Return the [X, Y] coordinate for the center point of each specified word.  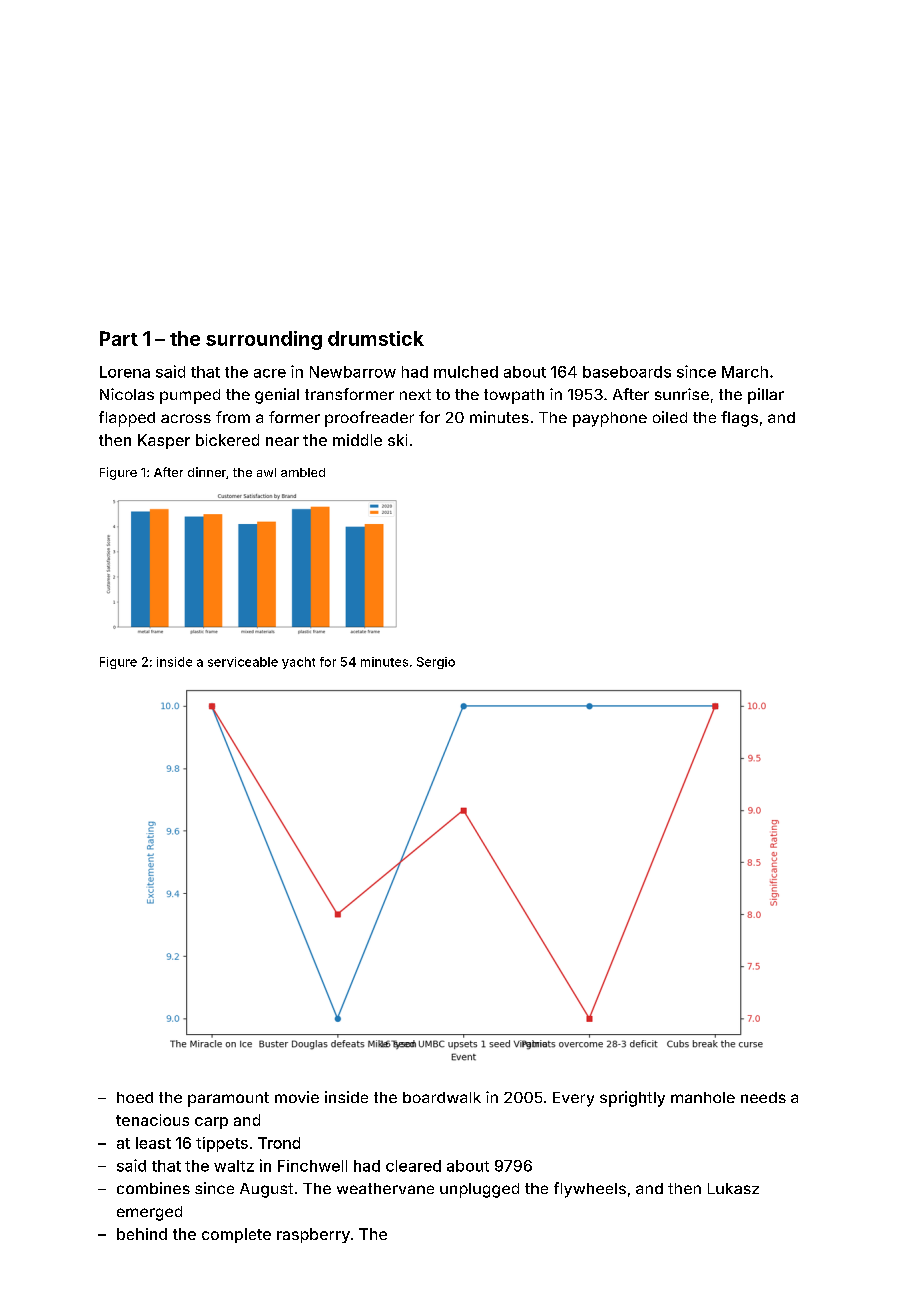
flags [739, 419]
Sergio [436, 663]
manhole [703, 1097]
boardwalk [442, 1097]
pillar [766, 396]
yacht [298, 663]
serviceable [243, 662]
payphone [610, 419]
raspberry [313, 1235]
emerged [149, 1213]
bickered [227, 440]
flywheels [590, 1190]
